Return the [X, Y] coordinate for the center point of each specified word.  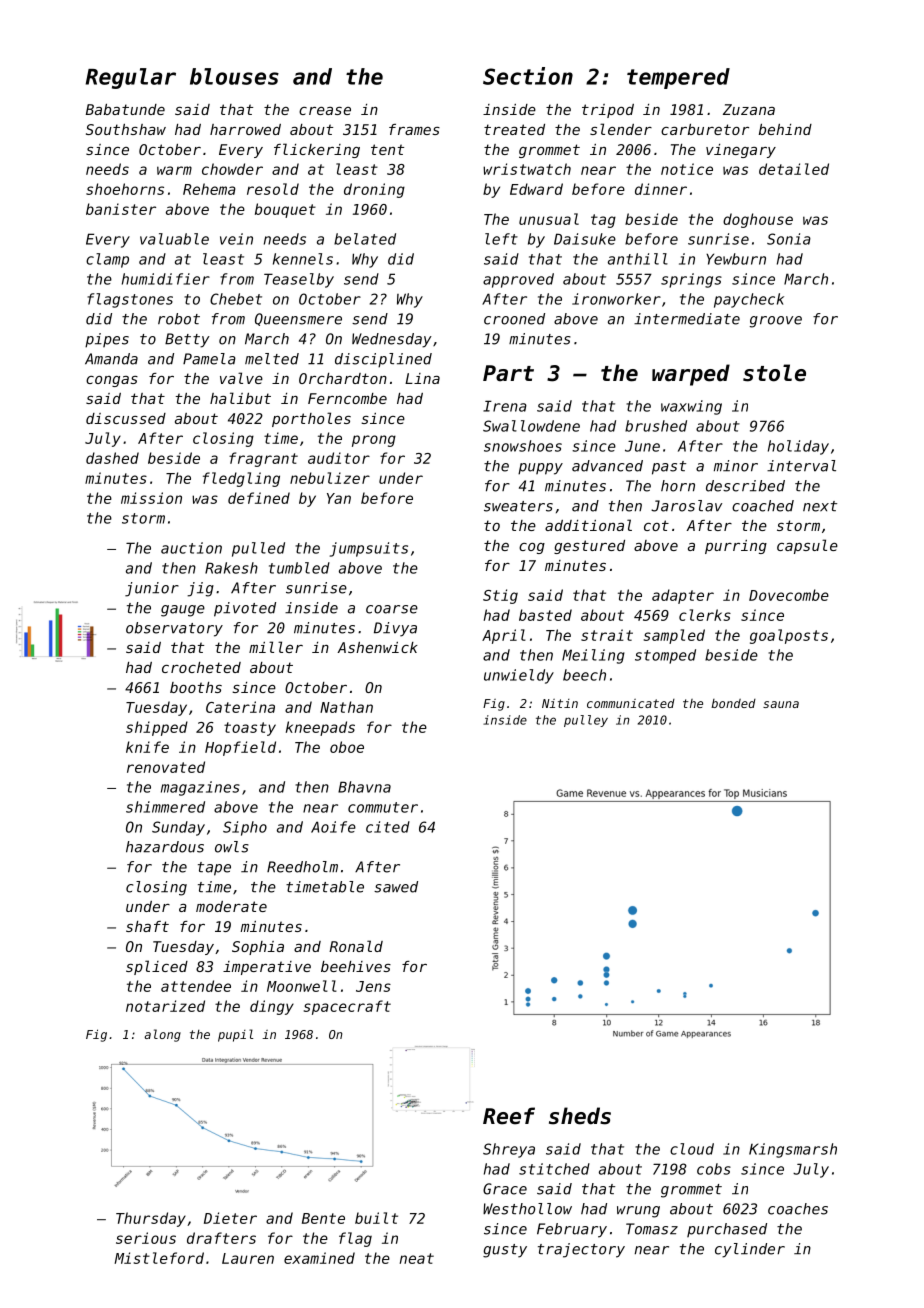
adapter [683, 596]
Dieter [230, 1218]
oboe [347, 747]
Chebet [236, 299]
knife [147, 747]
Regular [131, 78]
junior [152, 589]
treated [514, 129]
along [162, 1035]
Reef [509, 1116]
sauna [781, 704]
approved [518, 280]
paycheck [749, 300]
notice [687, 169]
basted [545, 615]
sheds [580, 1116]
